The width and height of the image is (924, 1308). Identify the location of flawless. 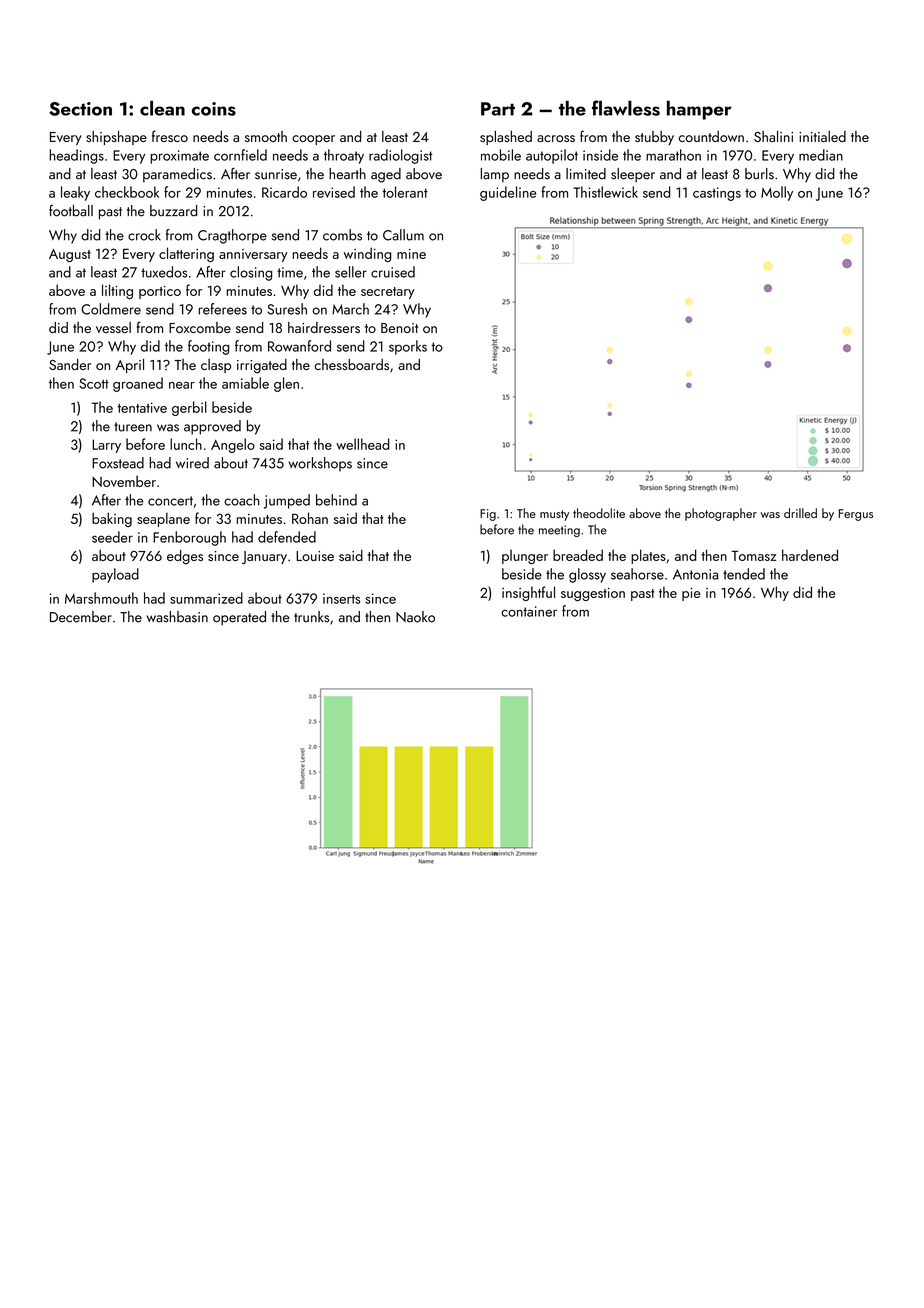
(626, 108).
